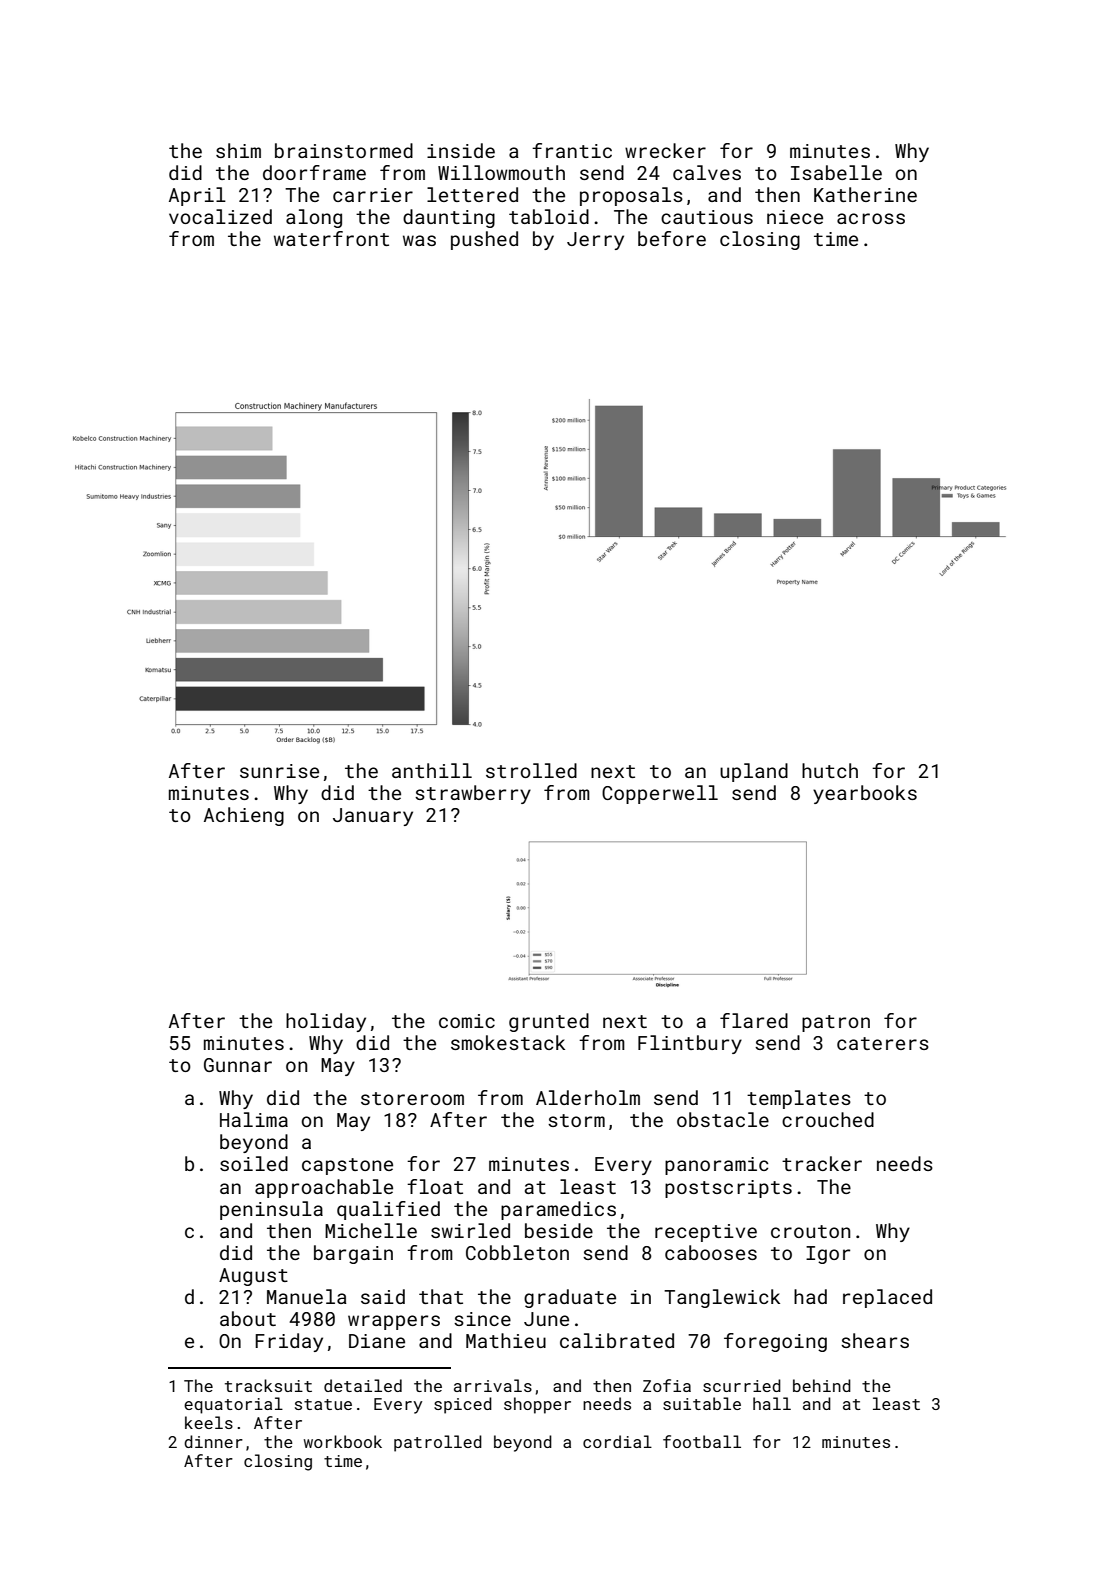 Image resolution: width=1114 pixels, height=1583 pixels. I want to click on shim, so click(238, 150).
